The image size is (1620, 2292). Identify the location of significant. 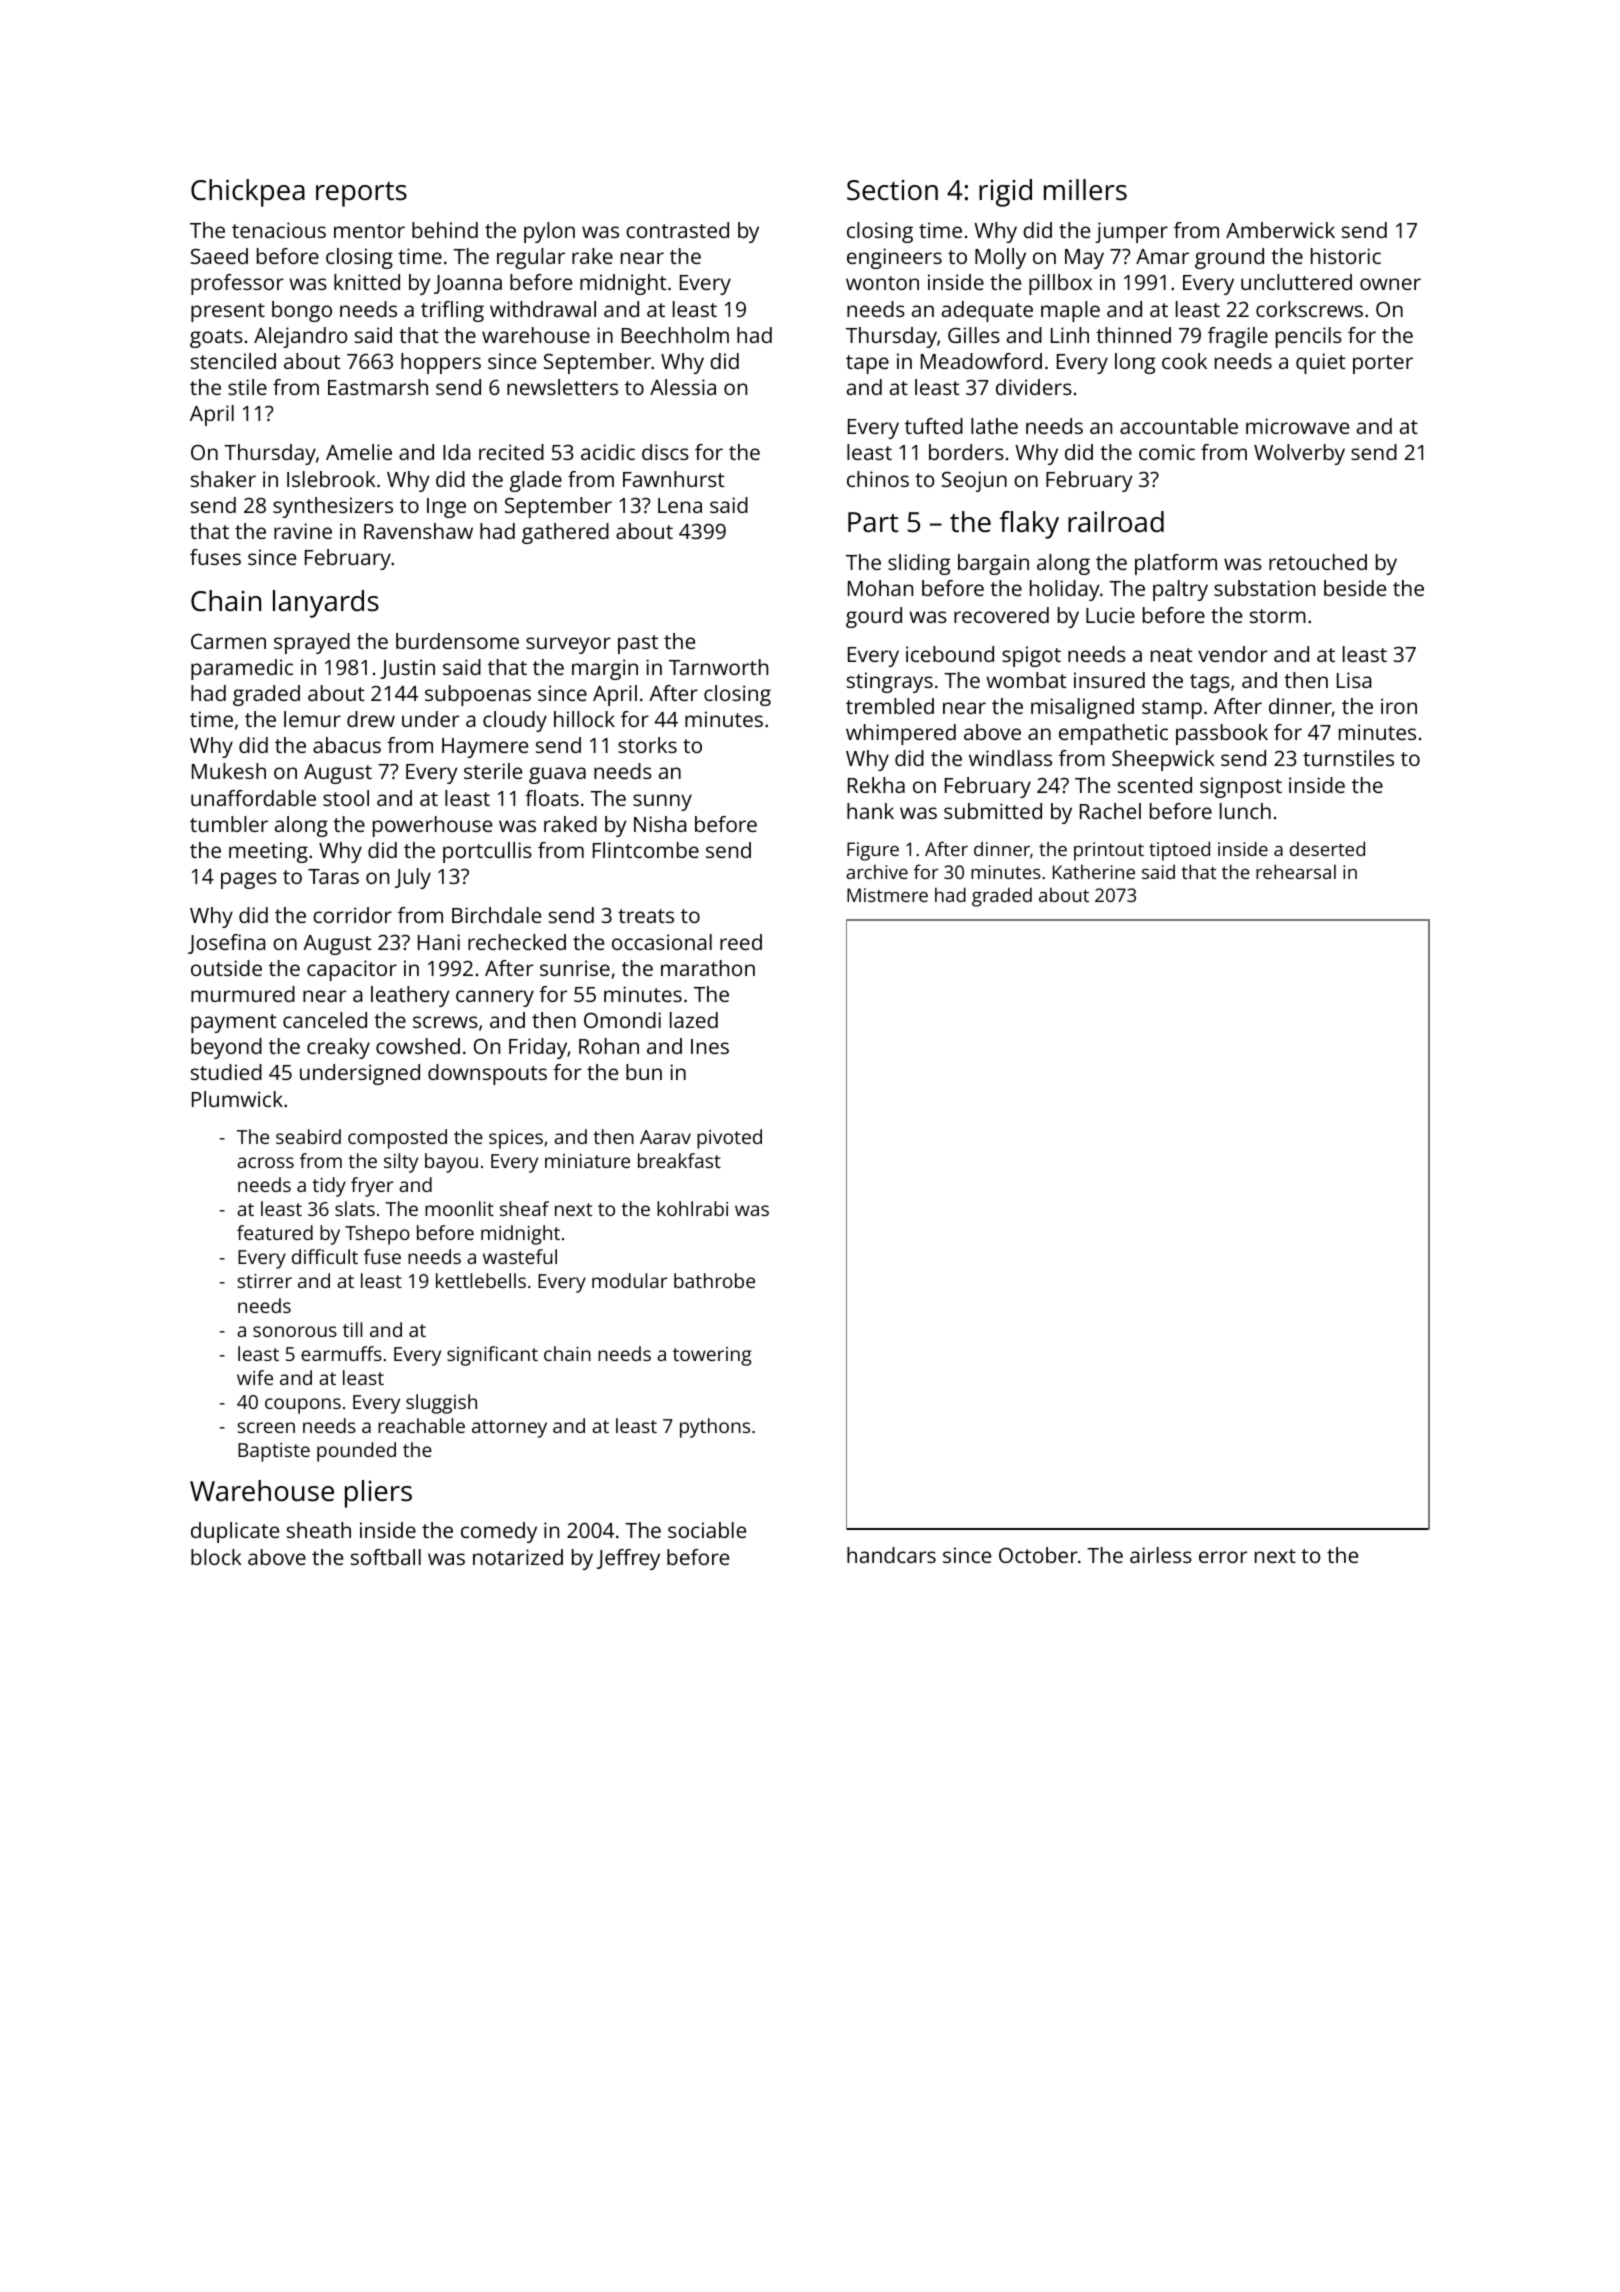
(492, 1356).
